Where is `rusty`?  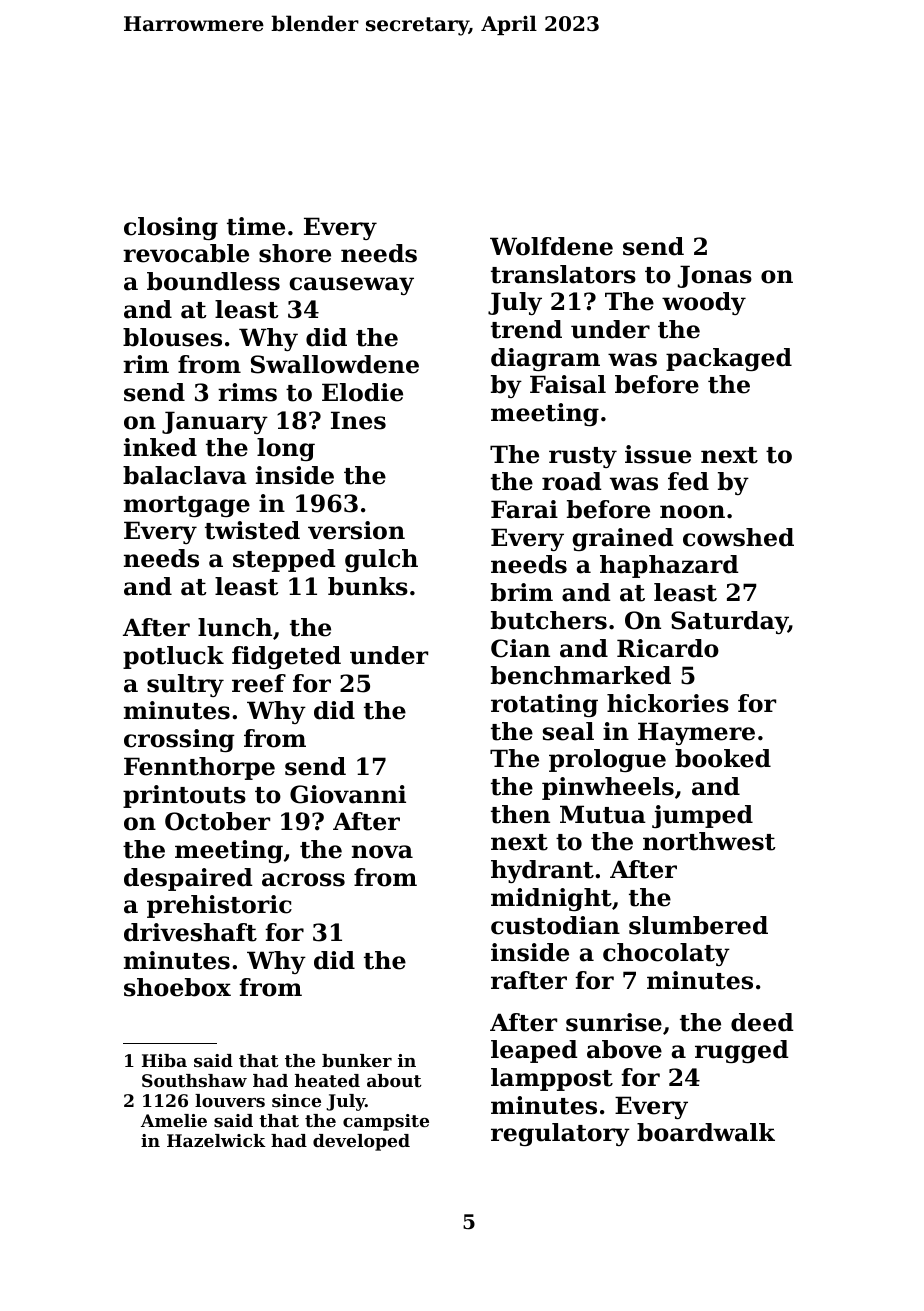
rusty is located at coordinates (583, 457).
